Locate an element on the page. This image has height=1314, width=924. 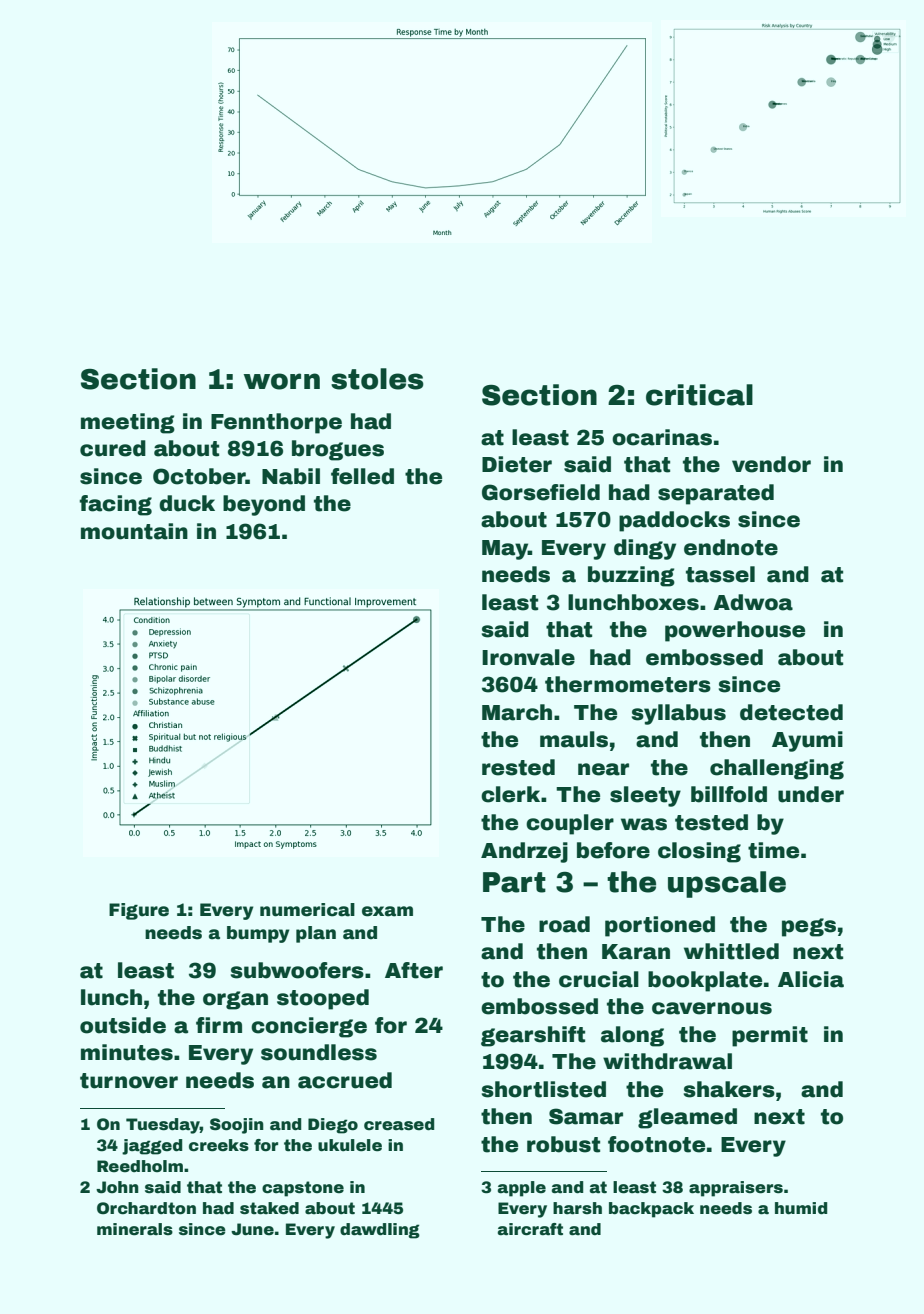
cured is located at coordinates (113, 448).
